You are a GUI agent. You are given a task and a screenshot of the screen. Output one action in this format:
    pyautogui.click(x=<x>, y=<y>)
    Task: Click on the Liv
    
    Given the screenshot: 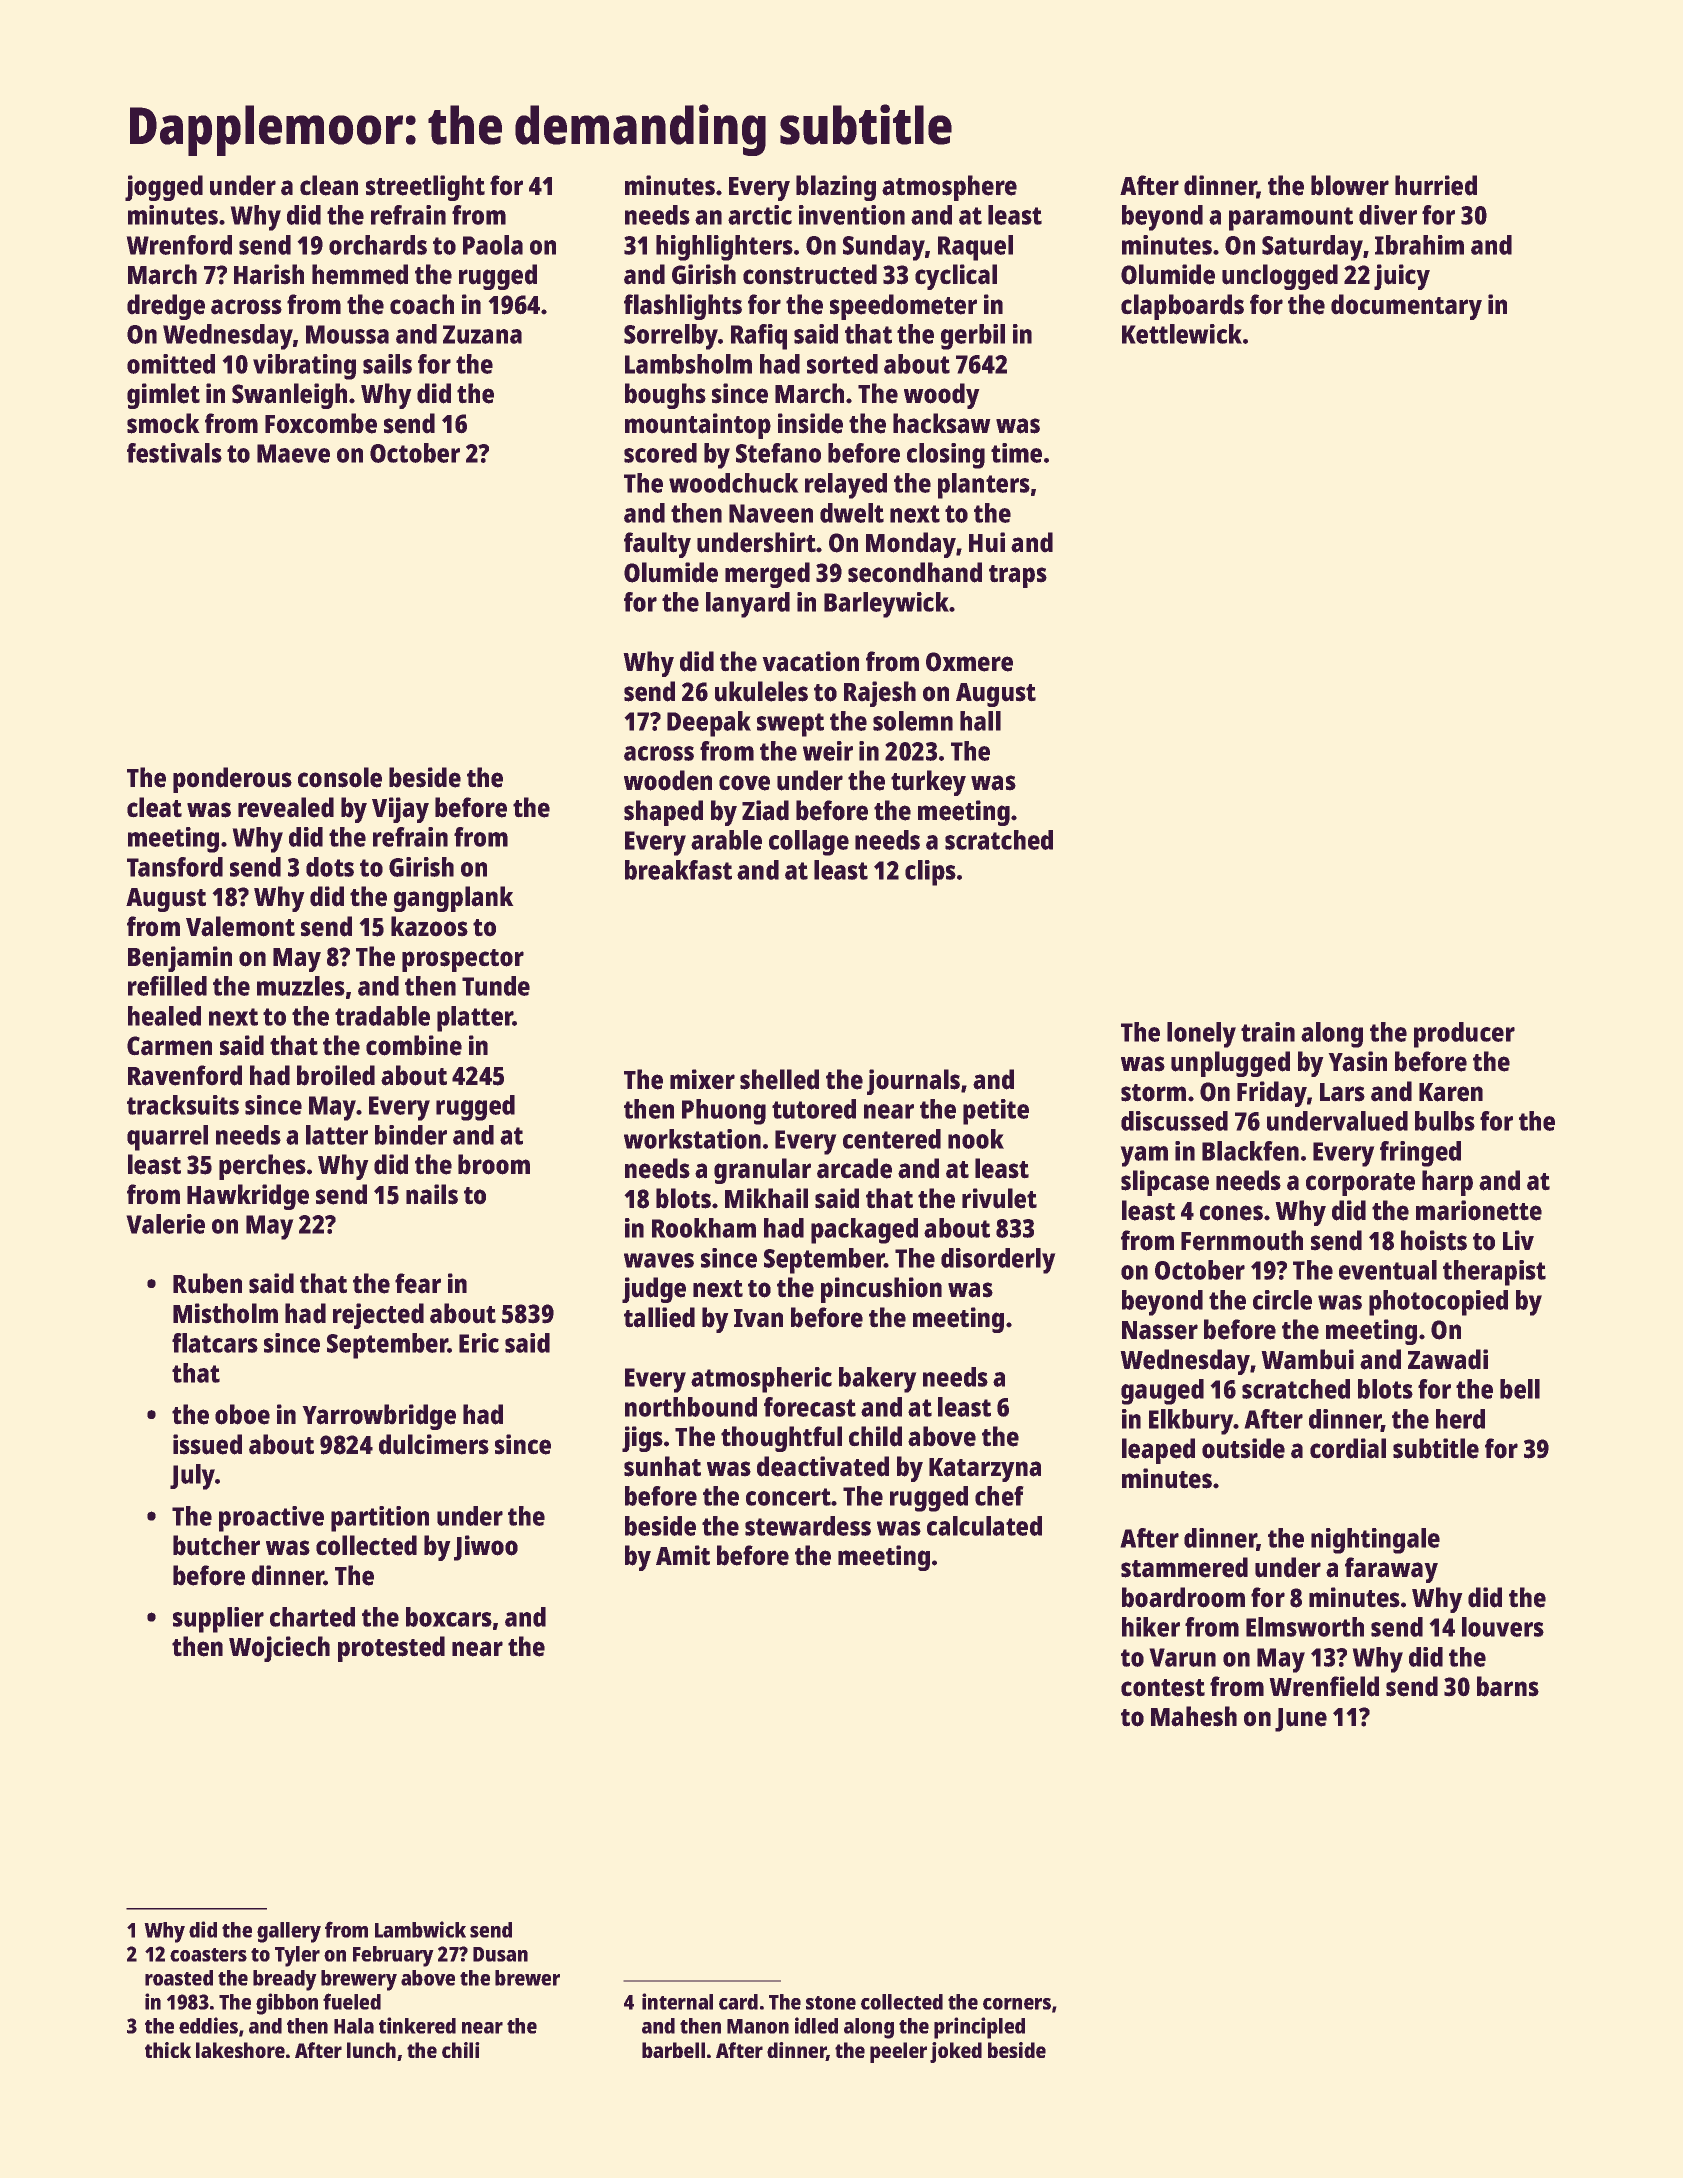 What is the action you would take?
    pyautogui.click(x=1518, y=1240)
